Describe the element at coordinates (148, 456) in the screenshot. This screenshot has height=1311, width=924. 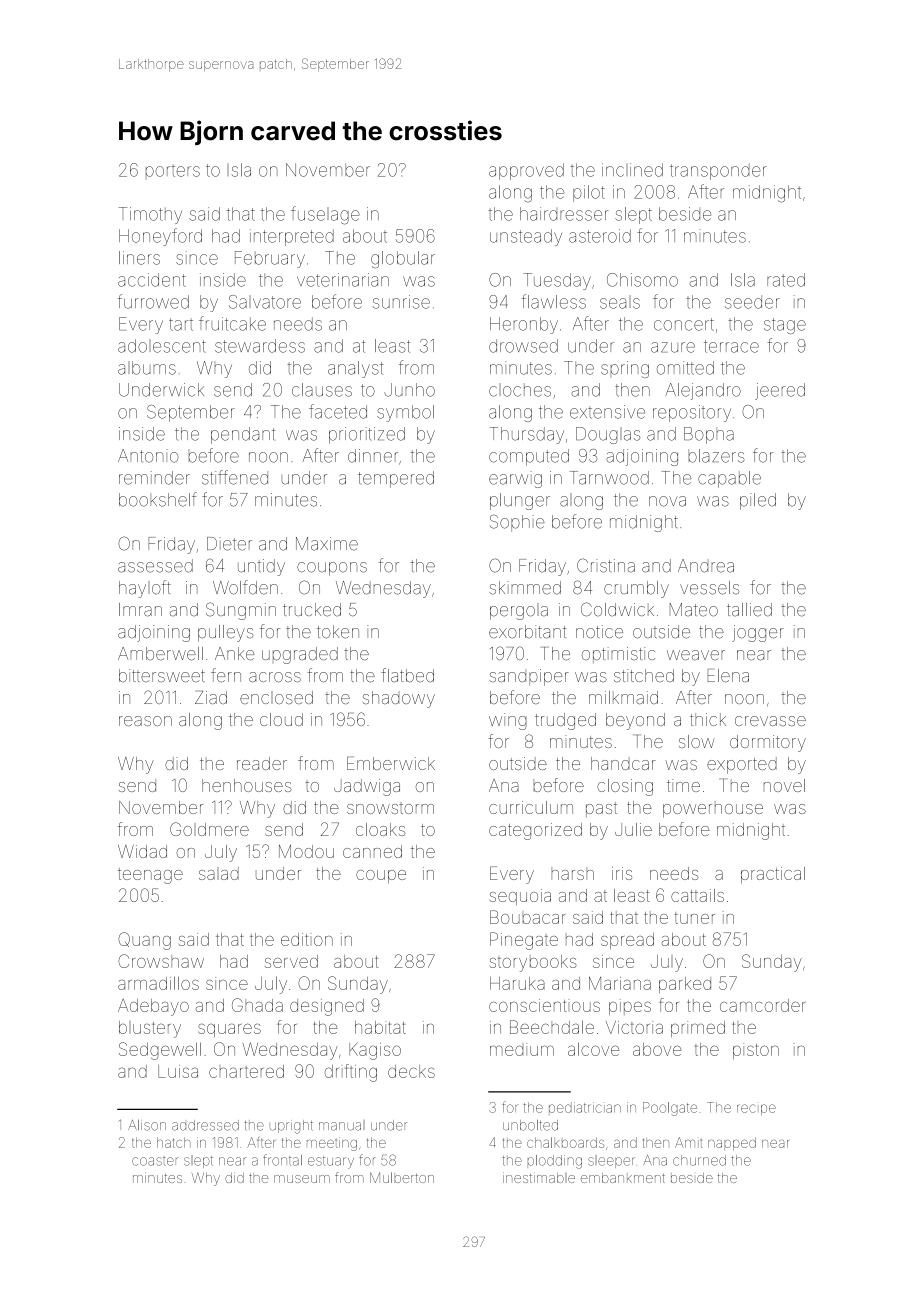
I see `Antonio` at that location.
